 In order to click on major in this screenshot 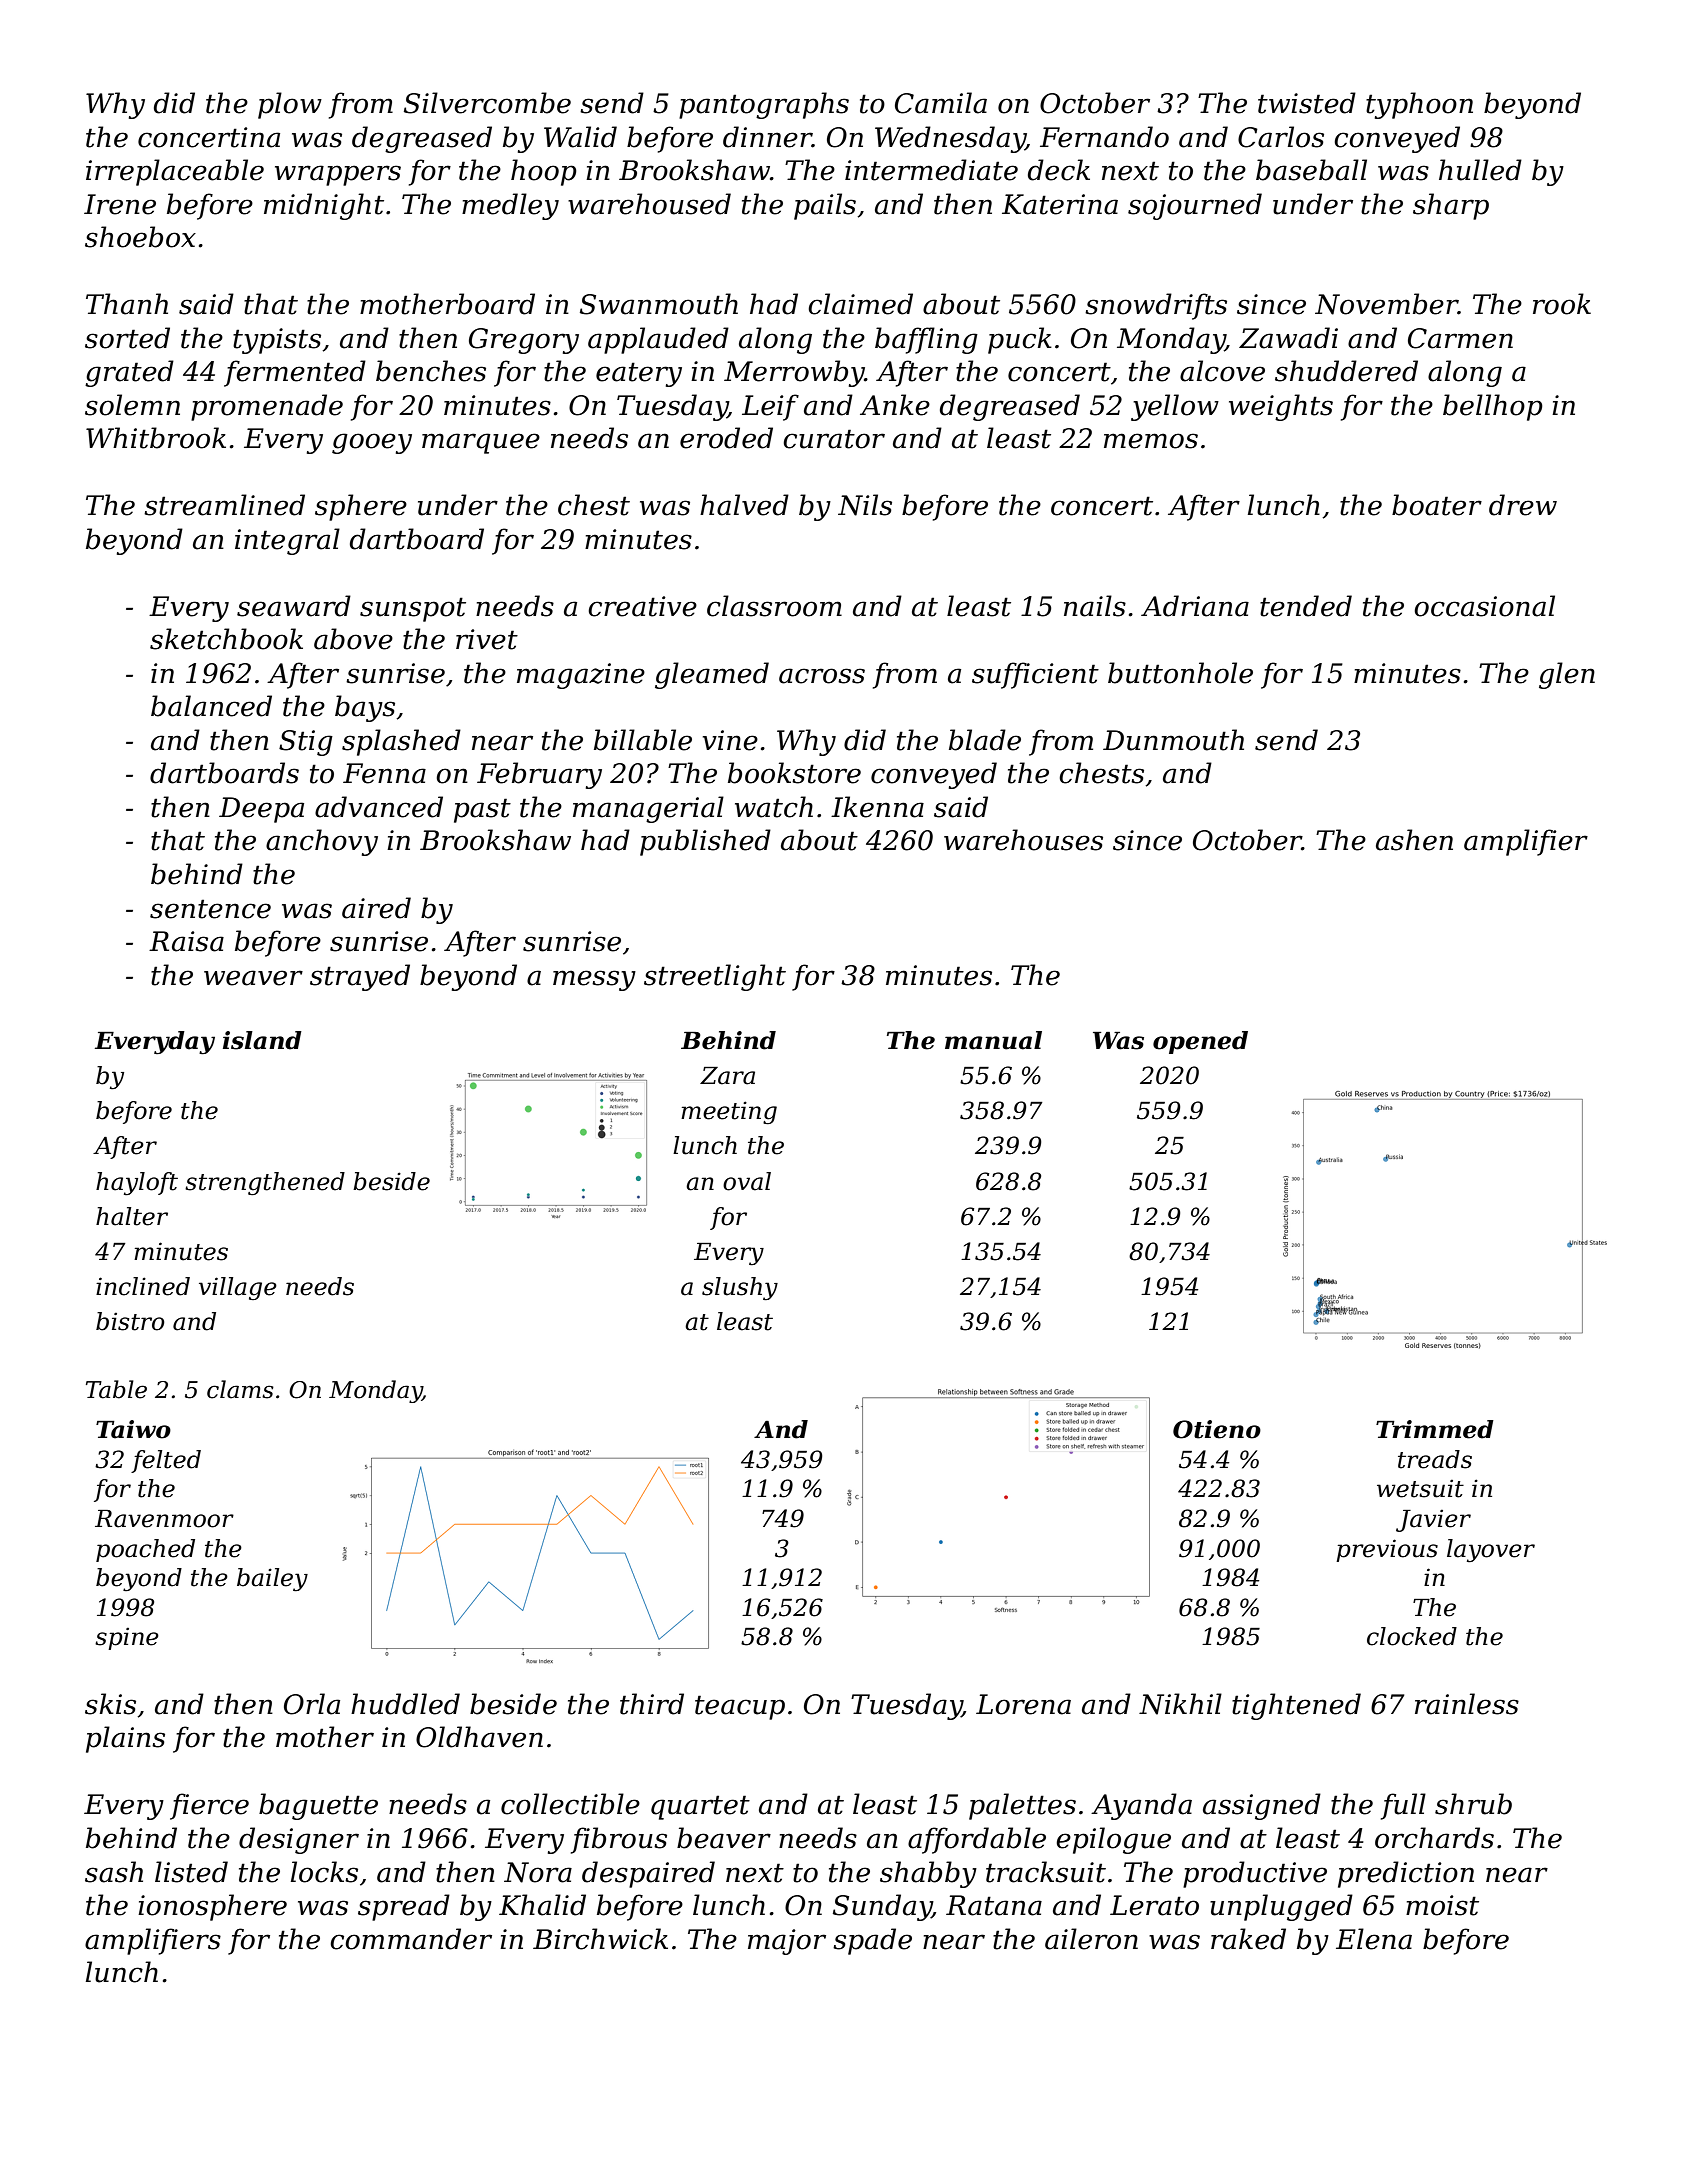, I will do `click(787, 1942)`.
